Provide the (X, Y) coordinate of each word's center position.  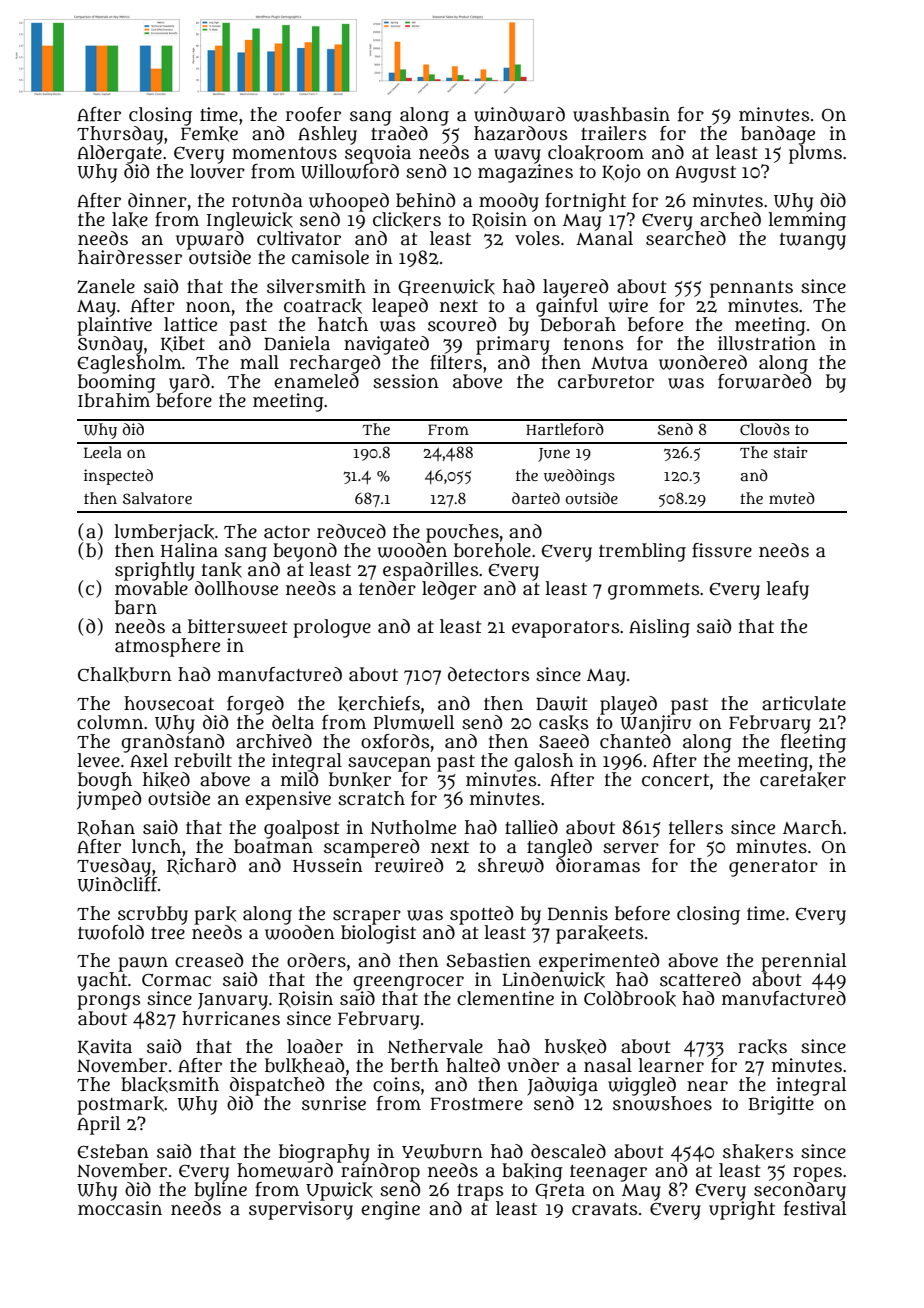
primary (513, 345)
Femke (209, 134)
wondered (703, 362)
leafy (787, 590)
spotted (481, 915)
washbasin (621, 114)
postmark (120, 1105)
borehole (492, 550)
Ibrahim (114, 400)
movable (151, 588)
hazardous (520, 133)
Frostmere (476, 1103)
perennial (804, 962)
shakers (758, 1152)
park (215, 915)
